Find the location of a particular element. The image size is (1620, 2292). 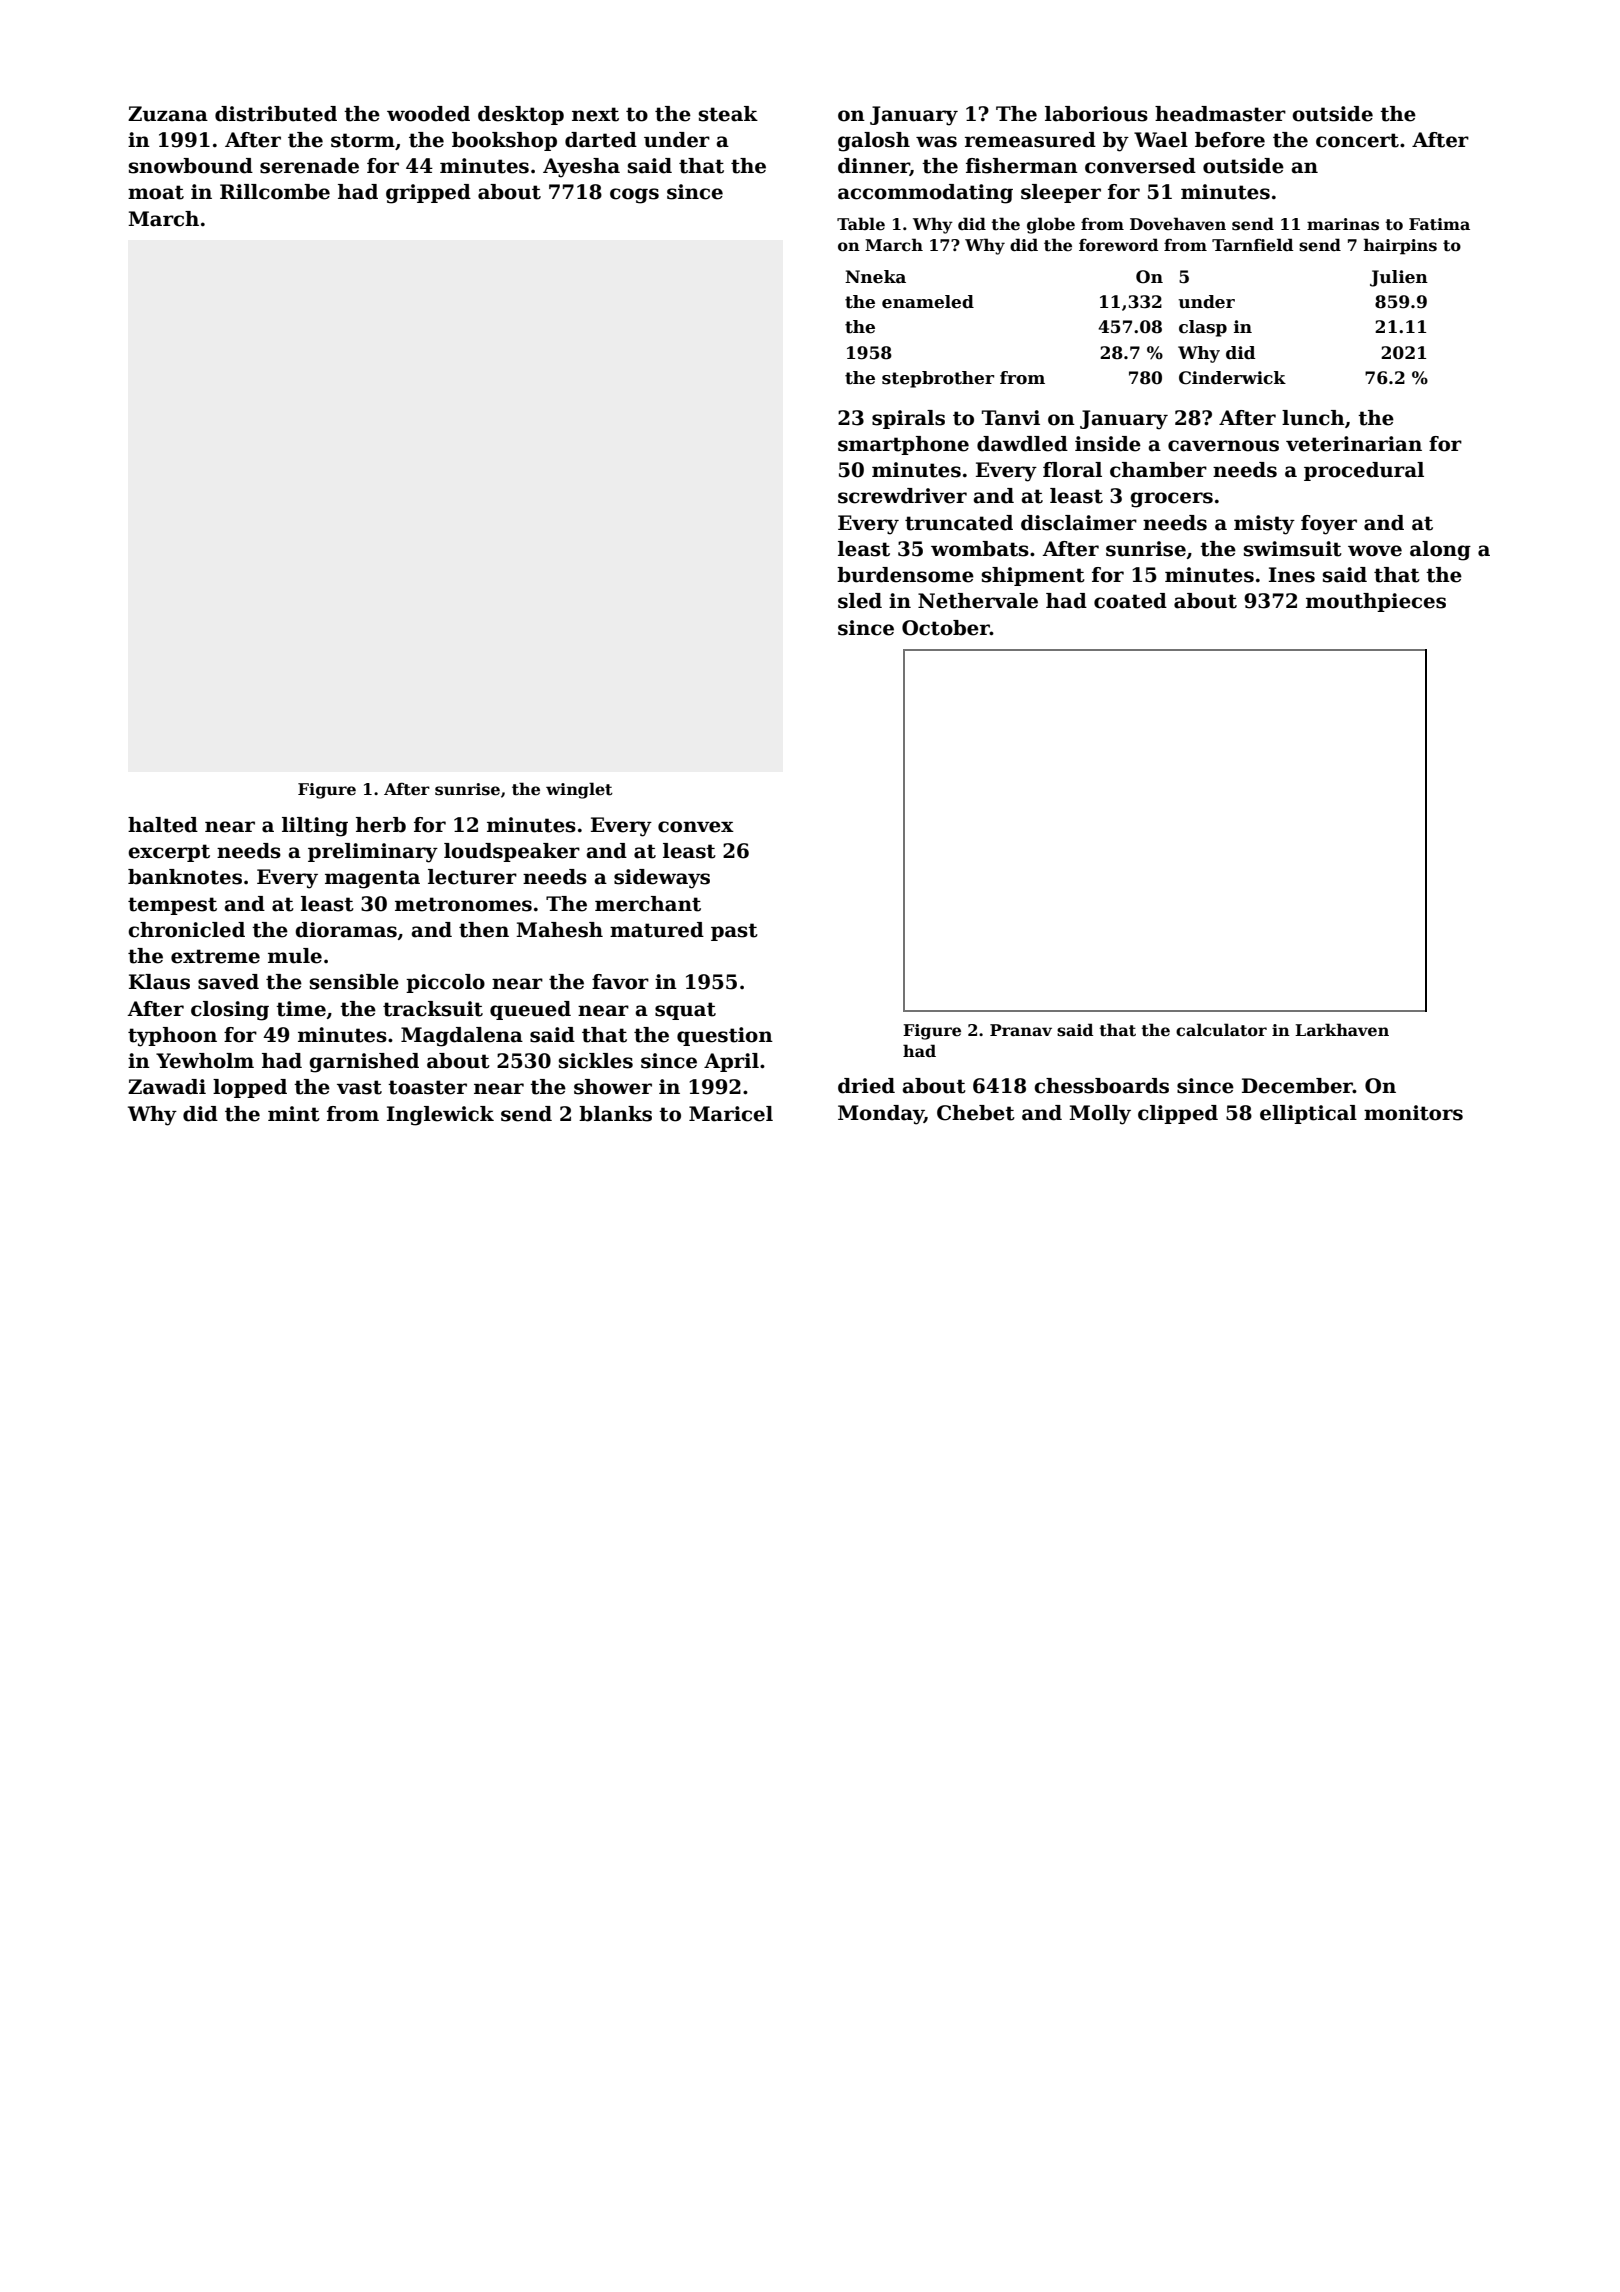

question is located at coordinates (725, 1036).
